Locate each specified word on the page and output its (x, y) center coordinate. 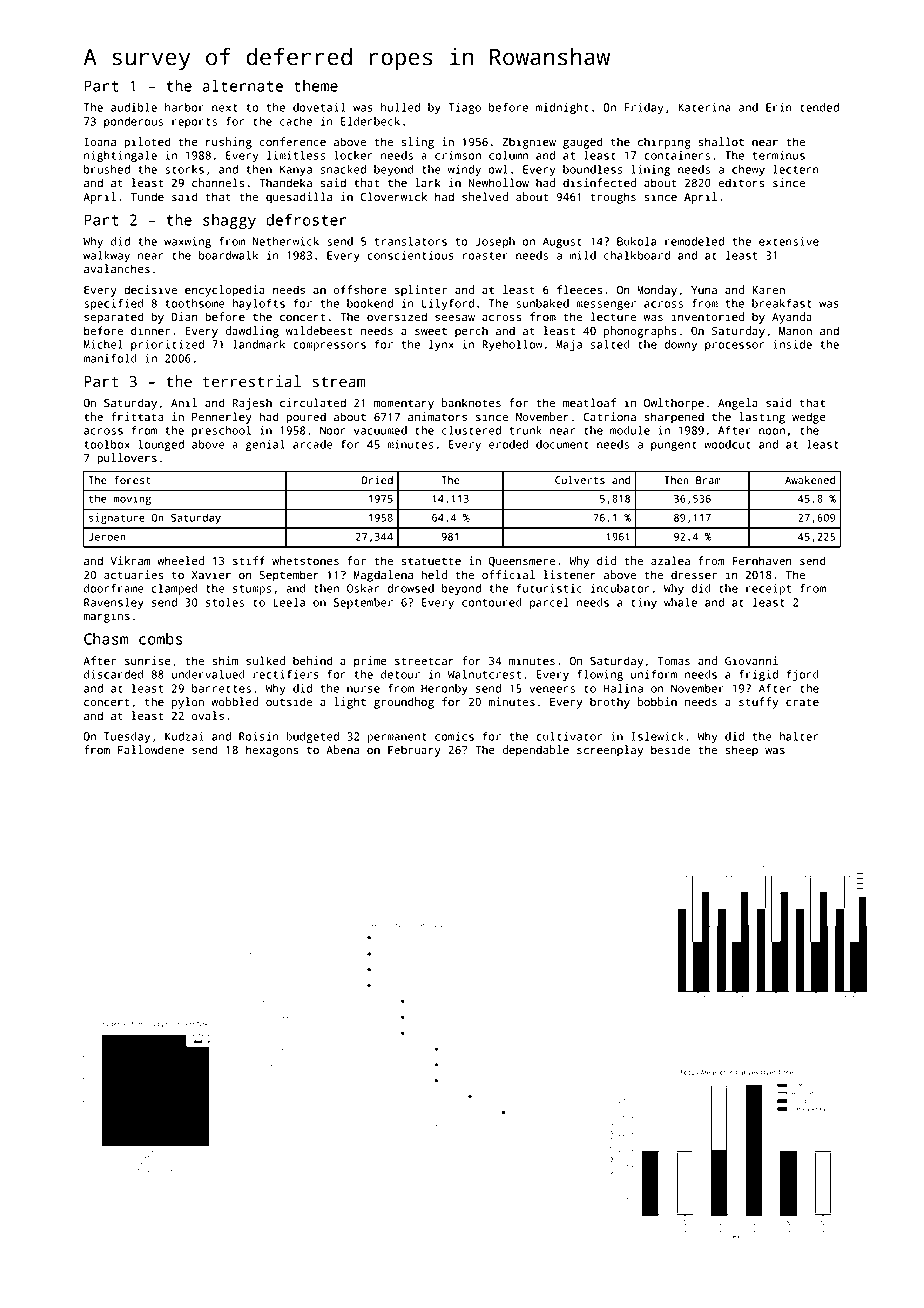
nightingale (120, 157)
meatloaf (589, 403)
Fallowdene (151, 750)
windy (464, 170)
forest (132, 480)
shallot (721, 142)
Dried (377, 480)
